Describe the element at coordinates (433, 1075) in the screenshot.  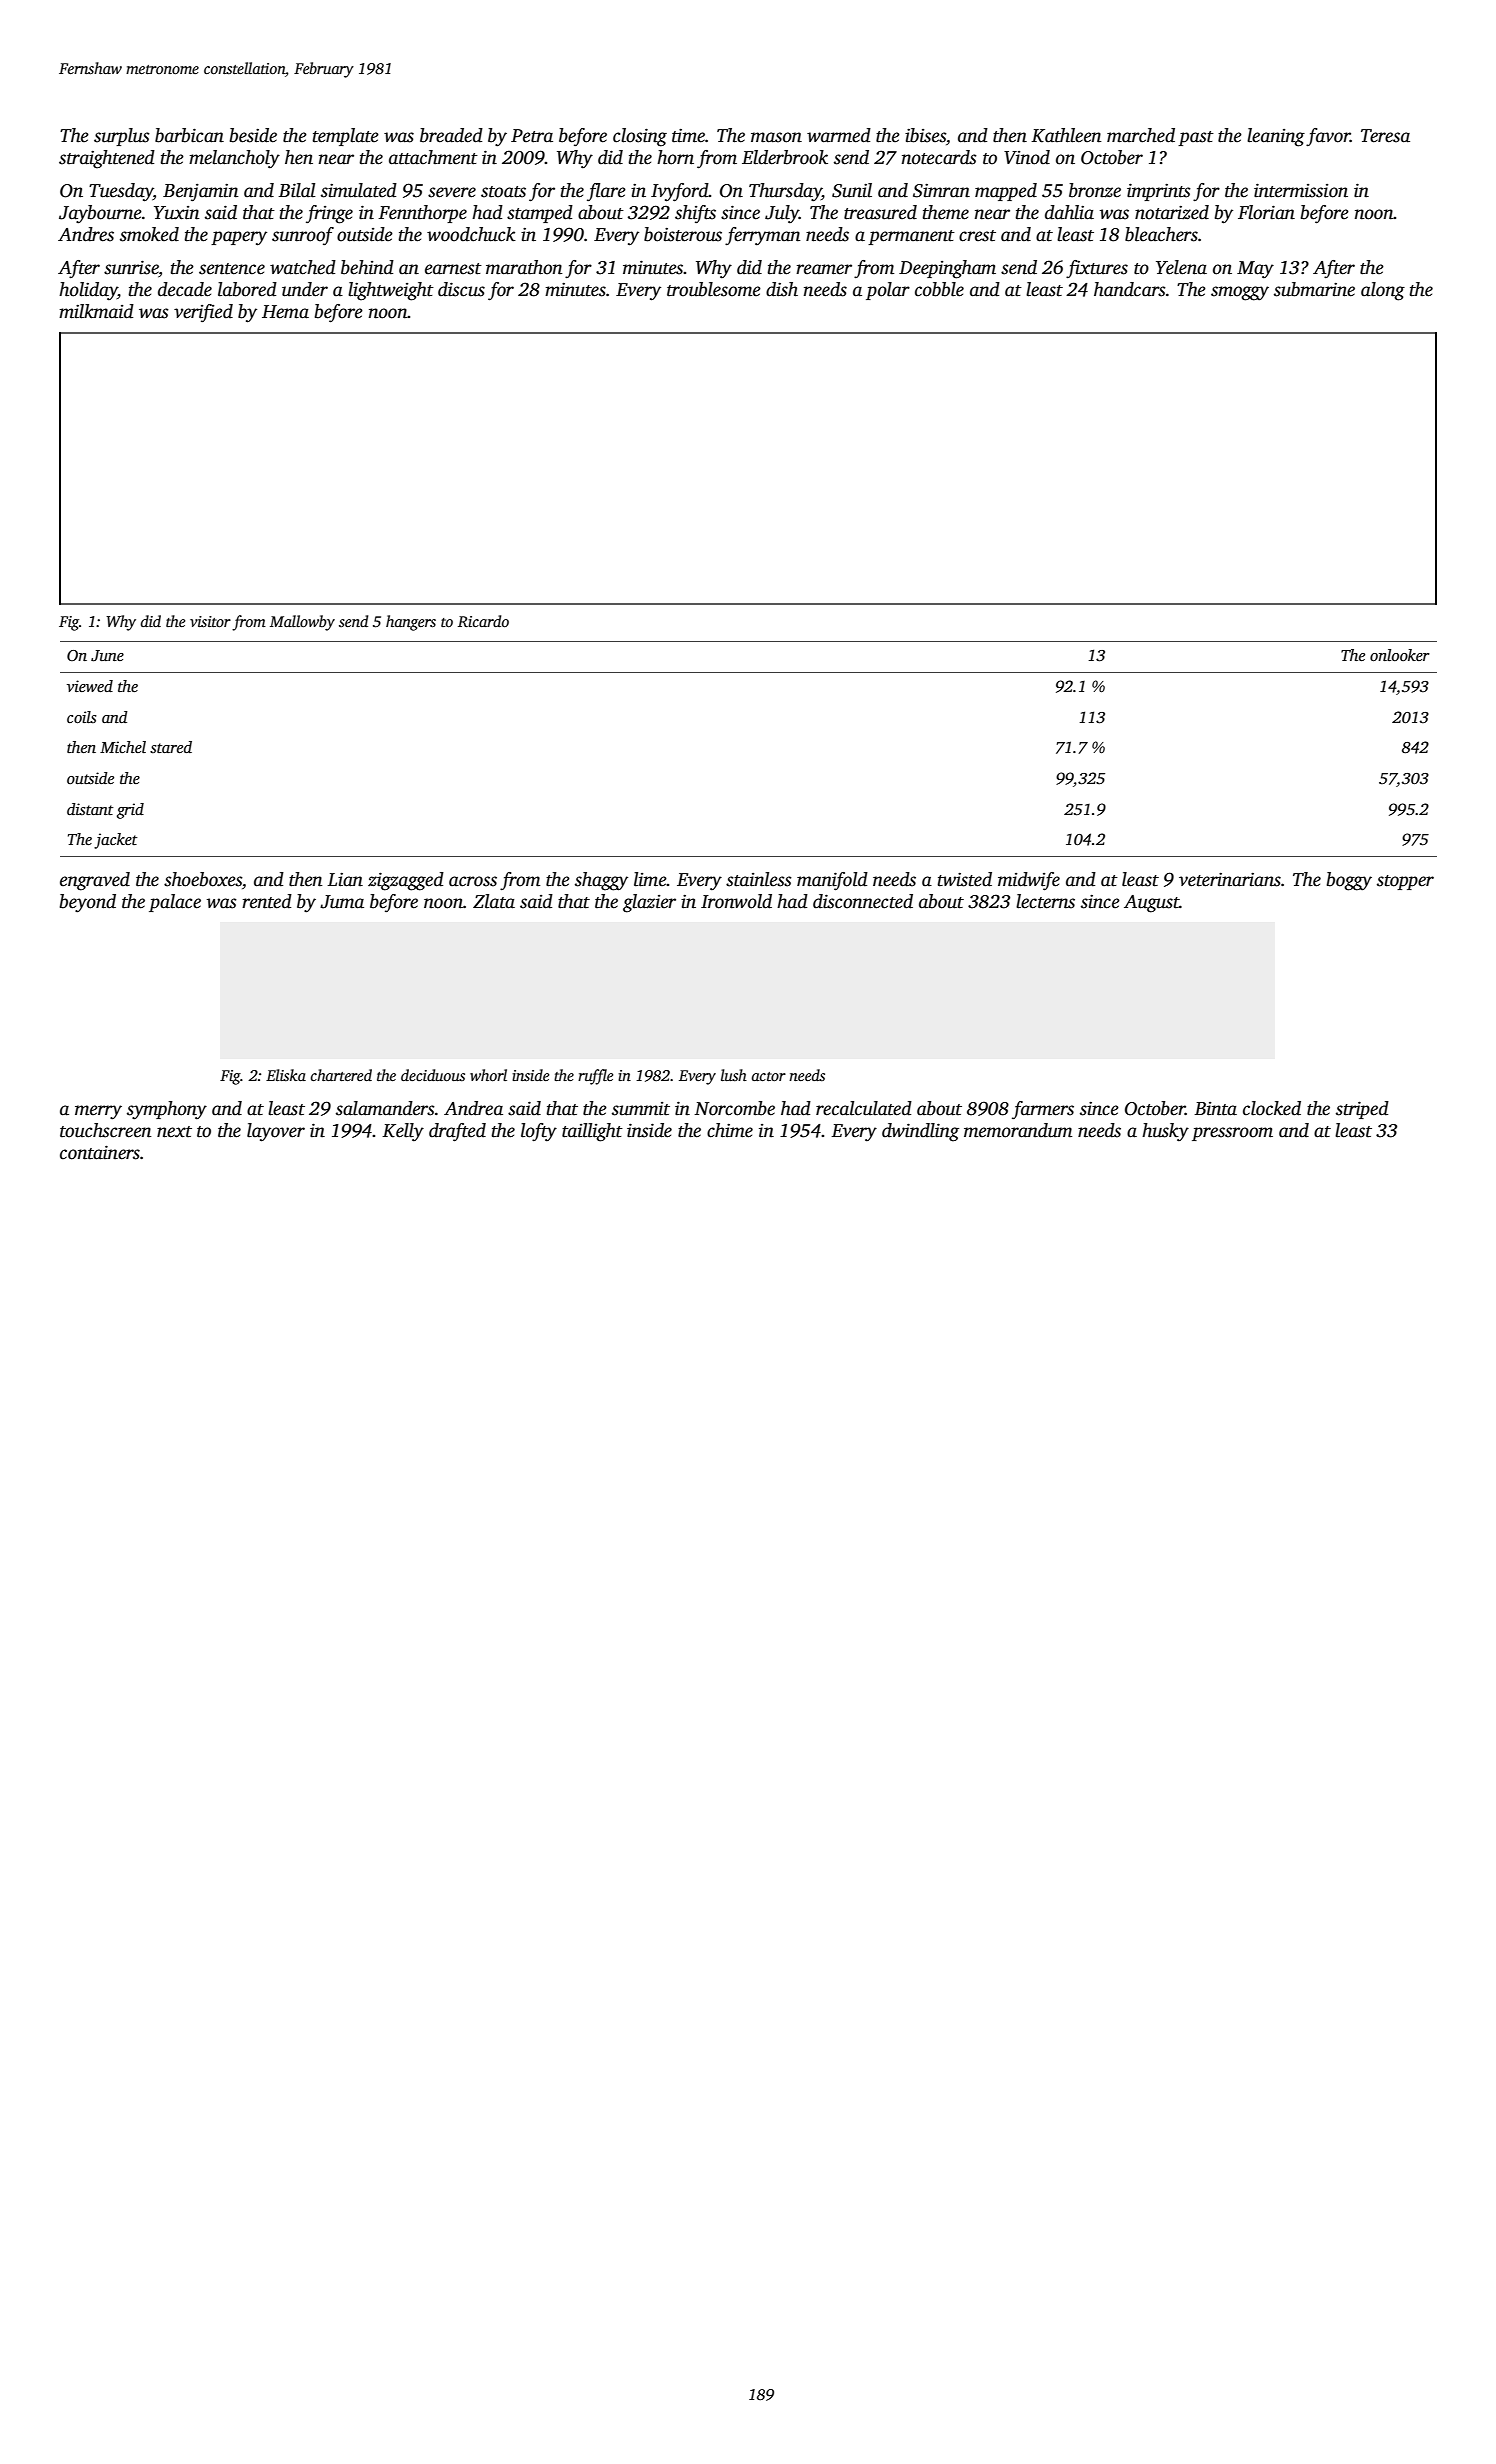
I see `deciduous` at that location.
